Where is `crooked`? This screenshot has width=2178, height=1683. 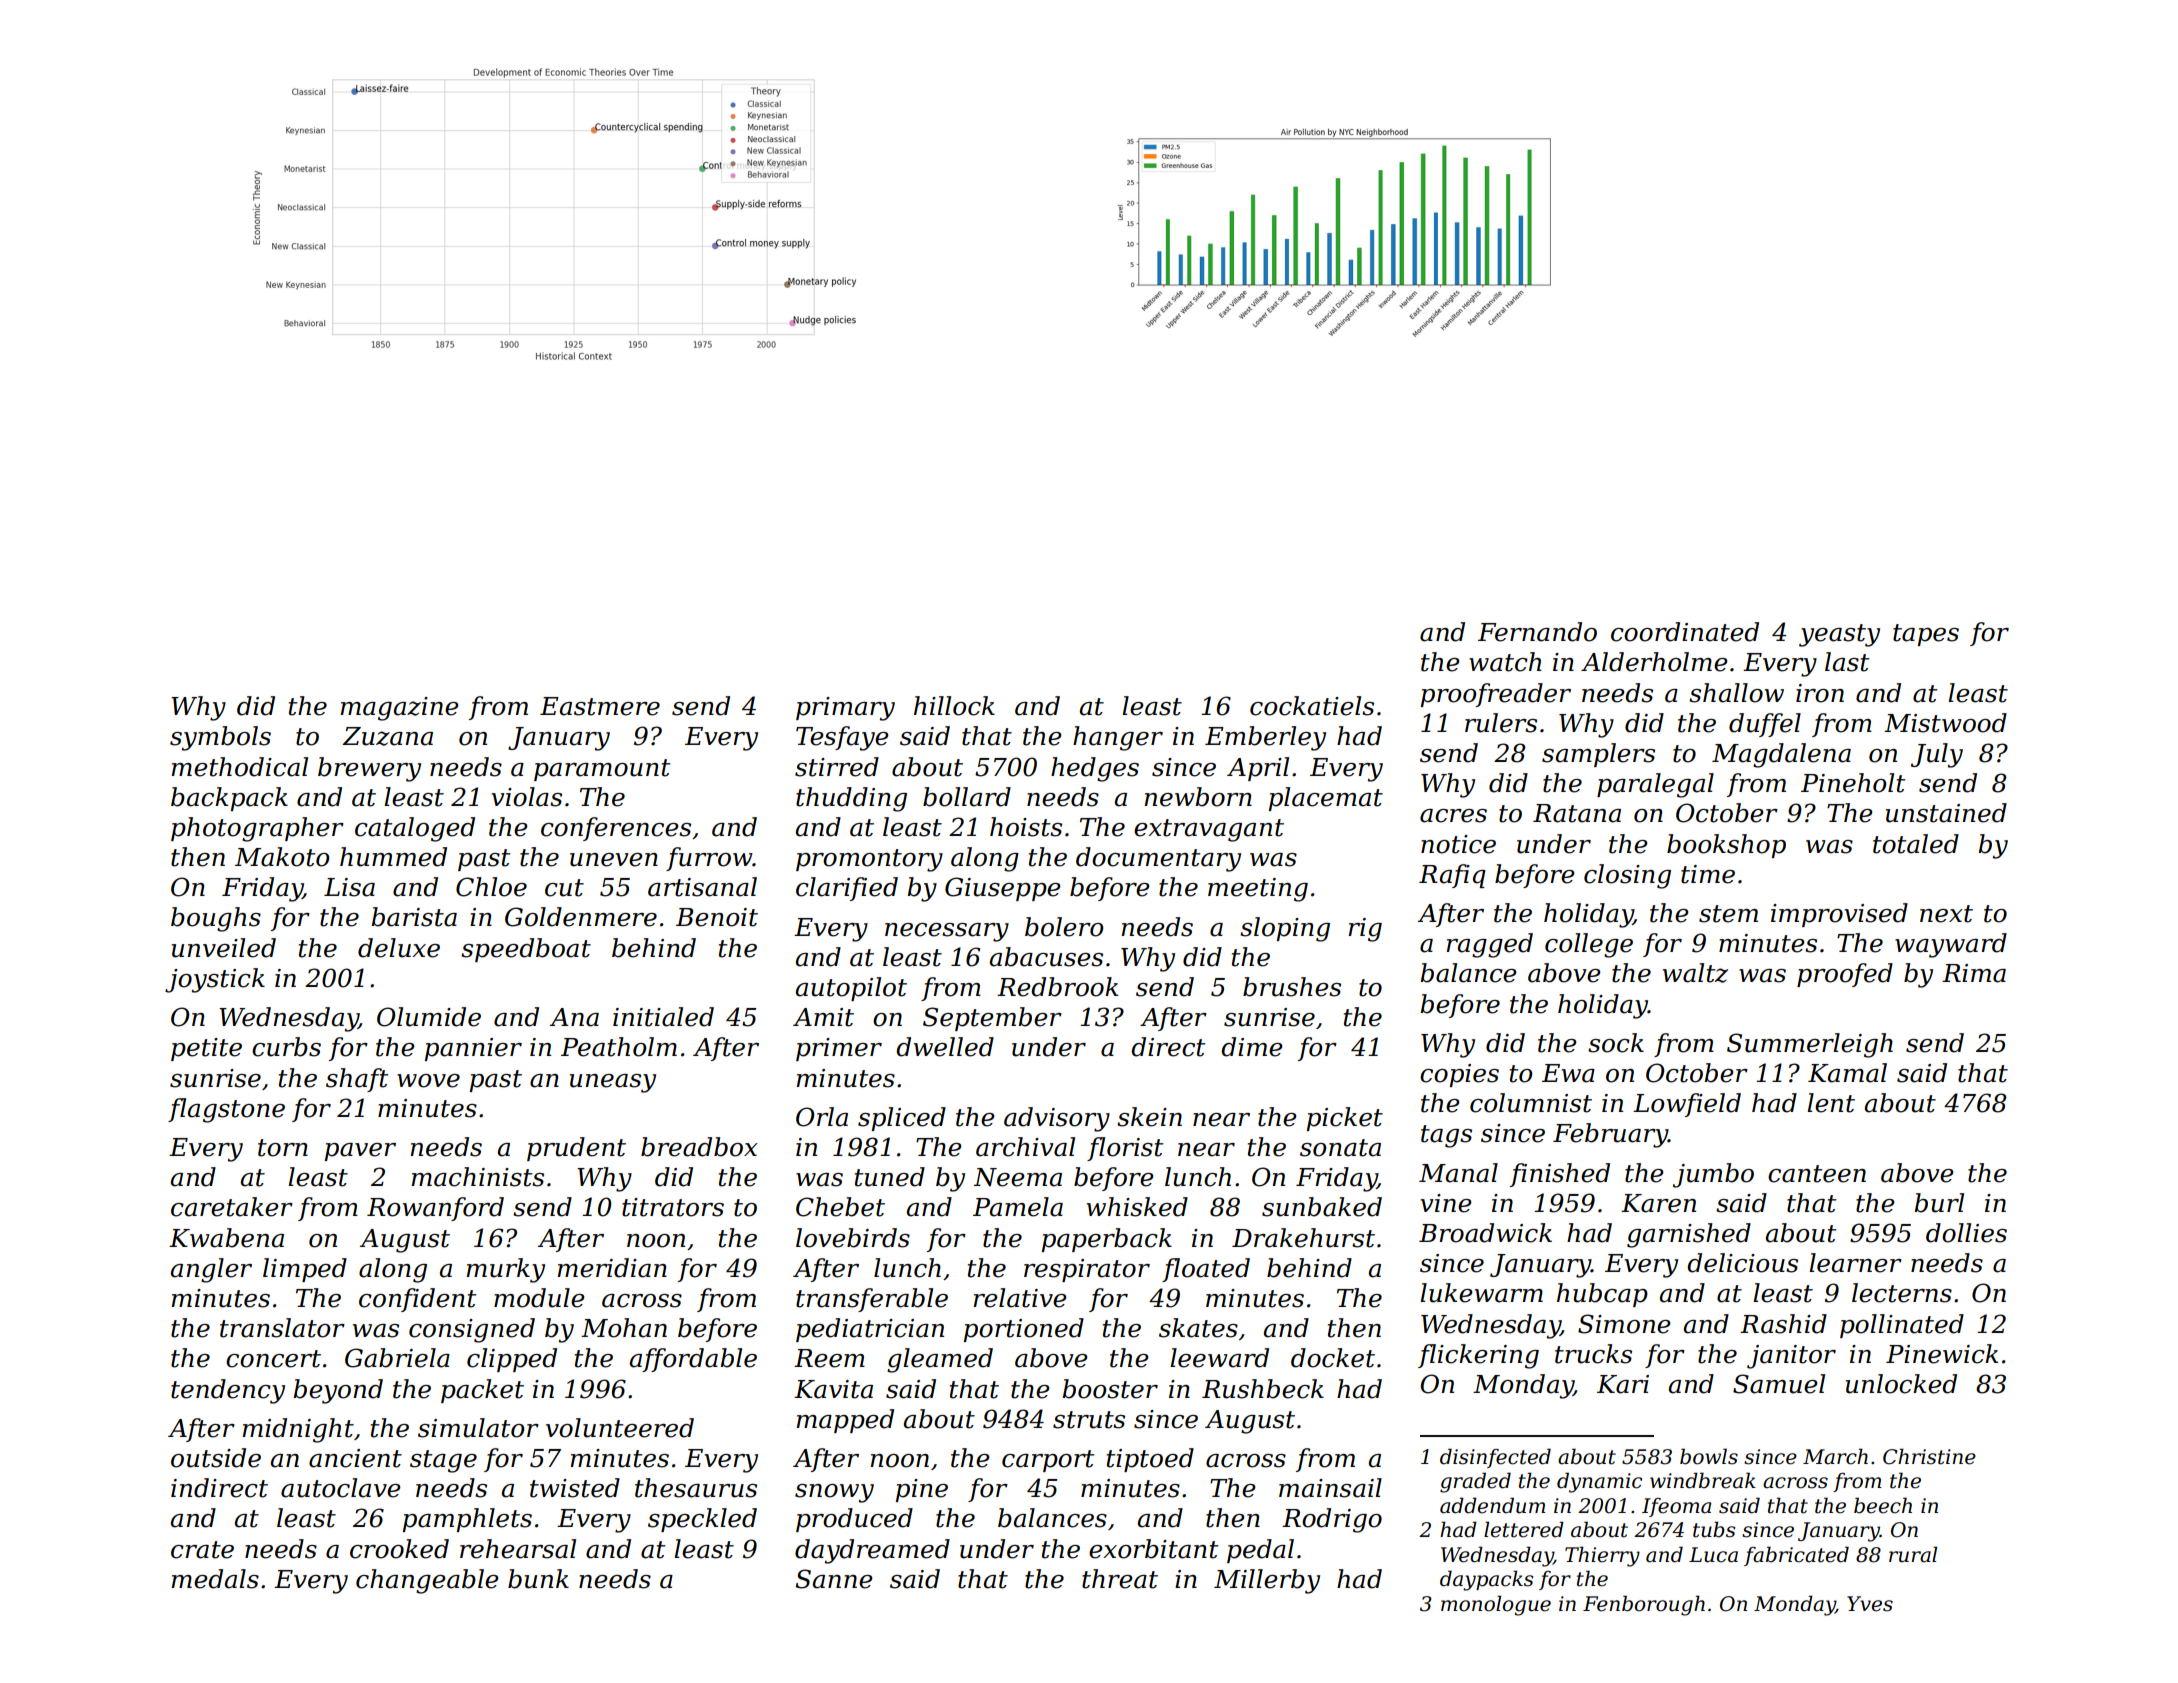
crooked is located at coordinates (399, 1549).
